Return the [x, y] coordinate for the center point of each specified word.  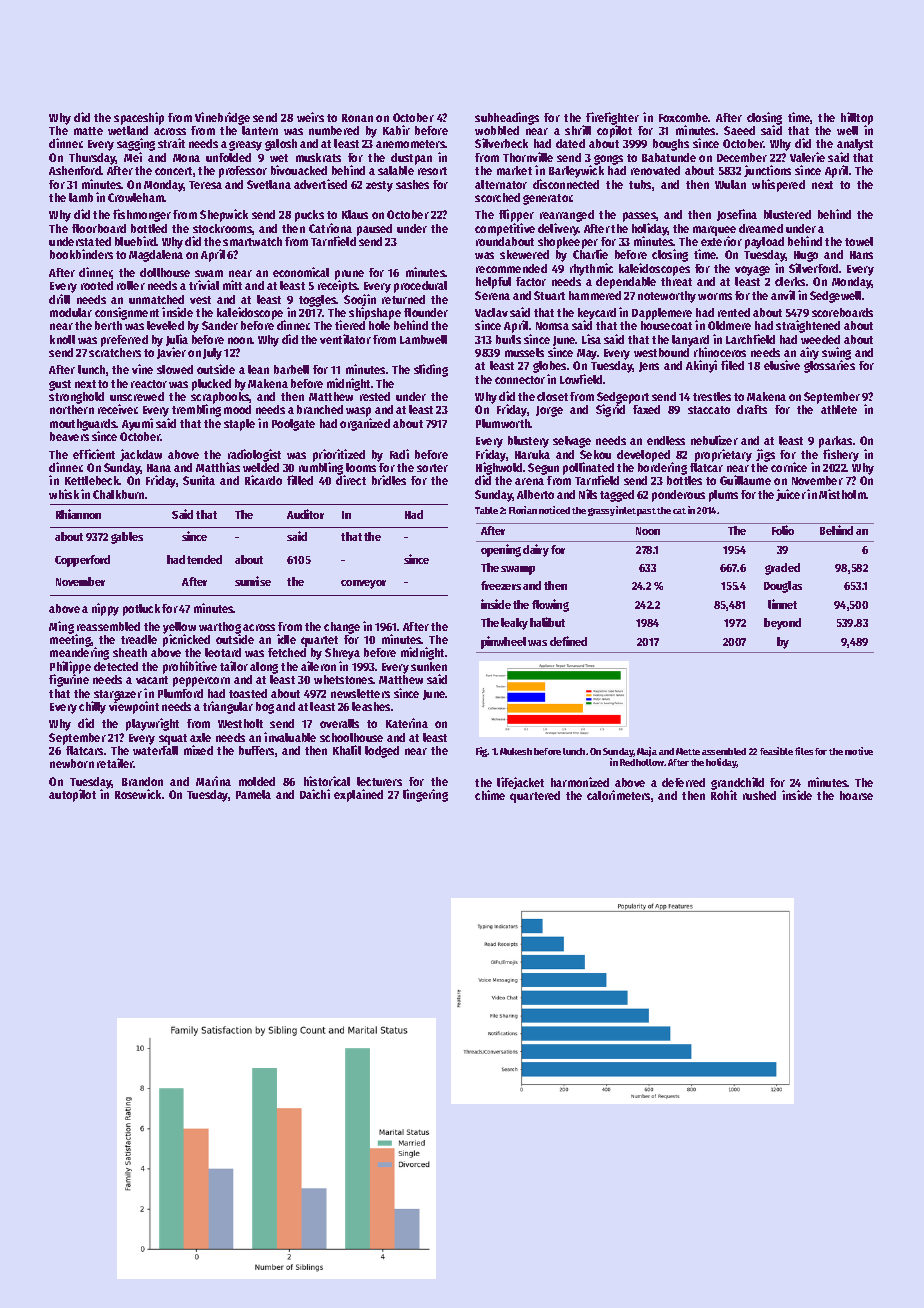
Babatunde [669, 157]
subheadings [507, 118]
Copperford [82, 561]
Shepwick [224, 215]
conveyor [363, 584]
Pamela [253, 794]
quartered [535, 797]
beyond [782, 624]
